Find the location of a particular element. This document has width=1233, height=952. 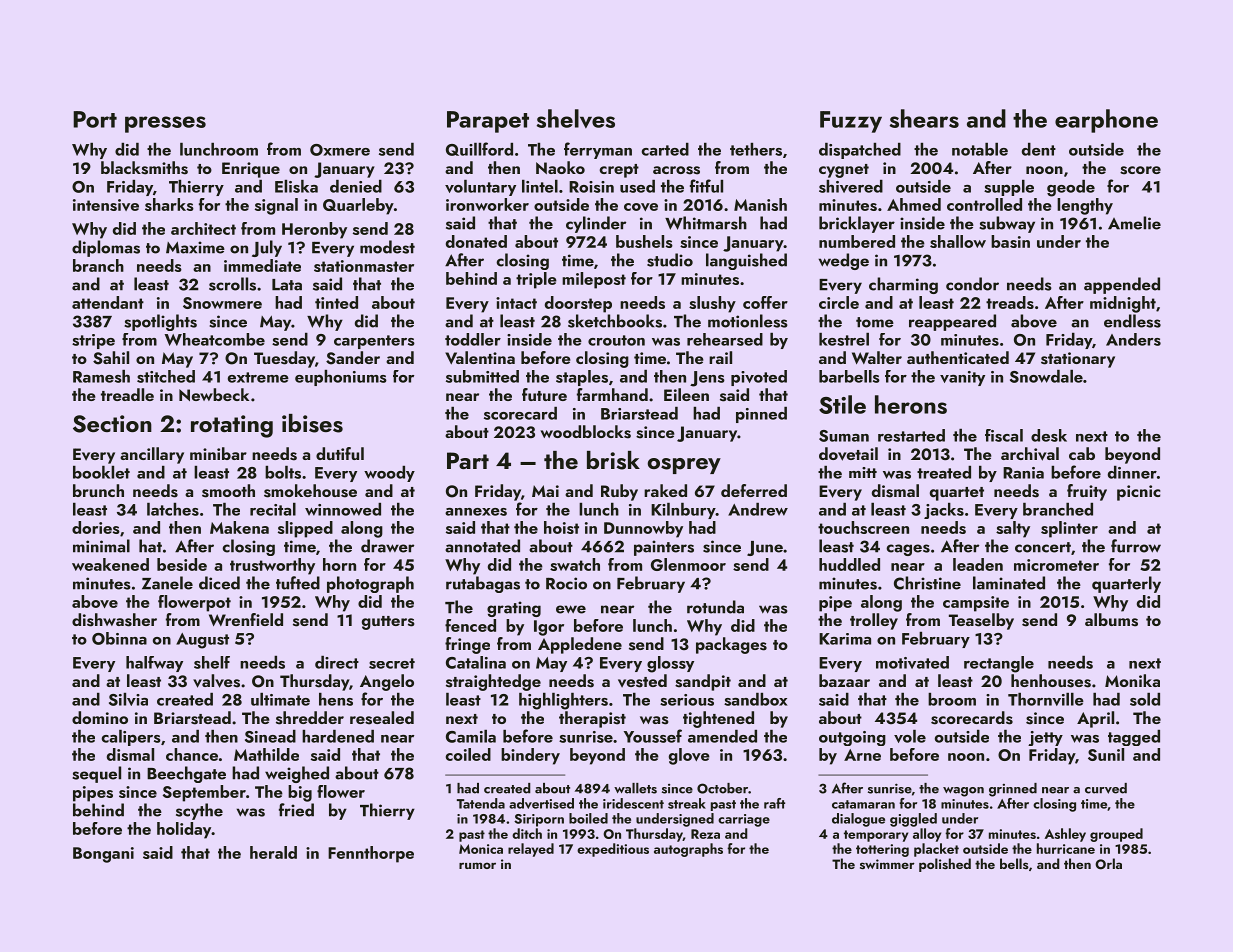

rumor is located at coordinates (477, 865).
